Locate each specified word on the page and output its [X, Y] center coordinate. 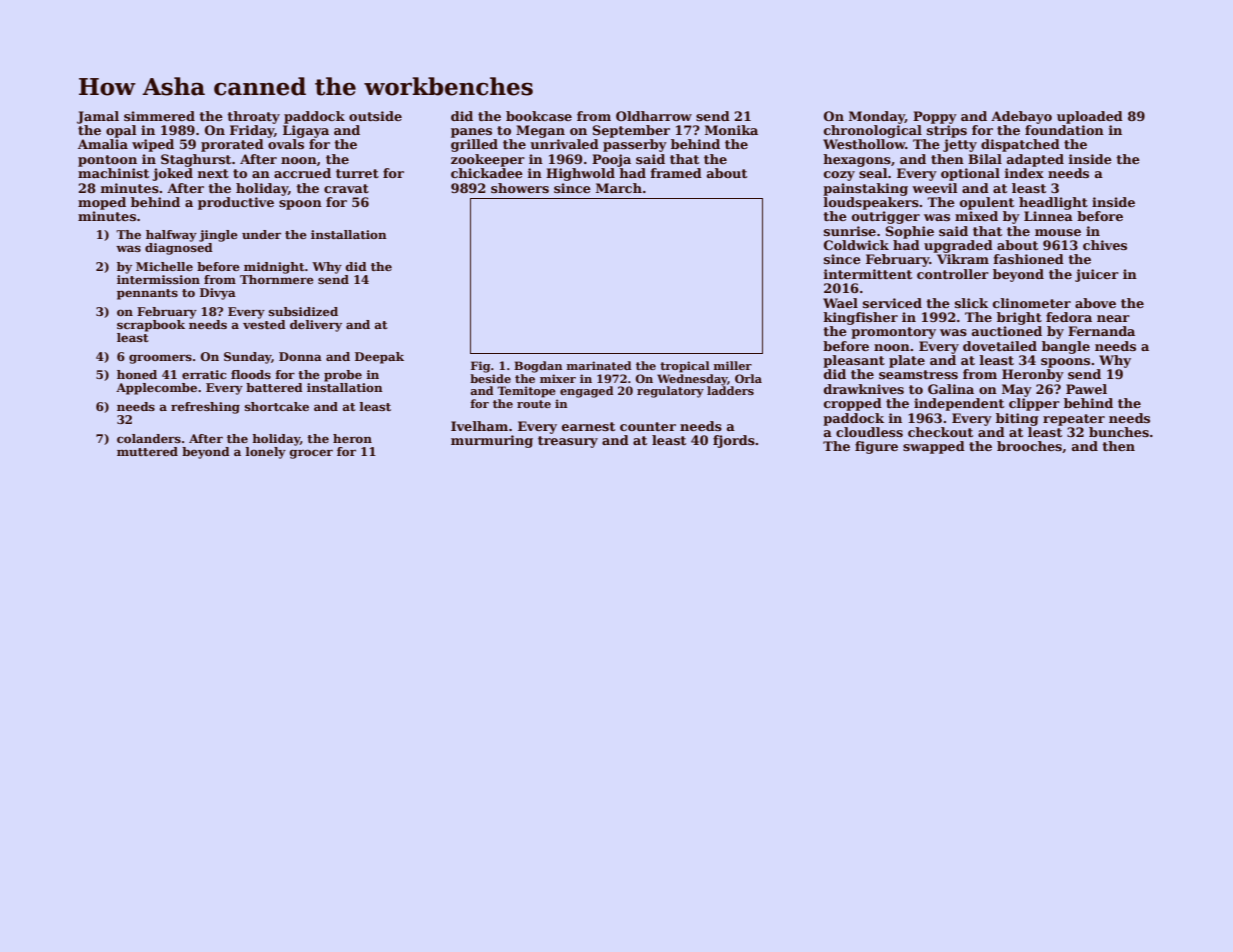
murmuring [492, 441]
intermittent [867, 274]
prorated [232, 145]
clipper [1034, 404]
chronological [873, 131]
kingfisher [860, 318]
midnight [274, 268]
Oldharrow [654, 116]
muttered [147, 451]
